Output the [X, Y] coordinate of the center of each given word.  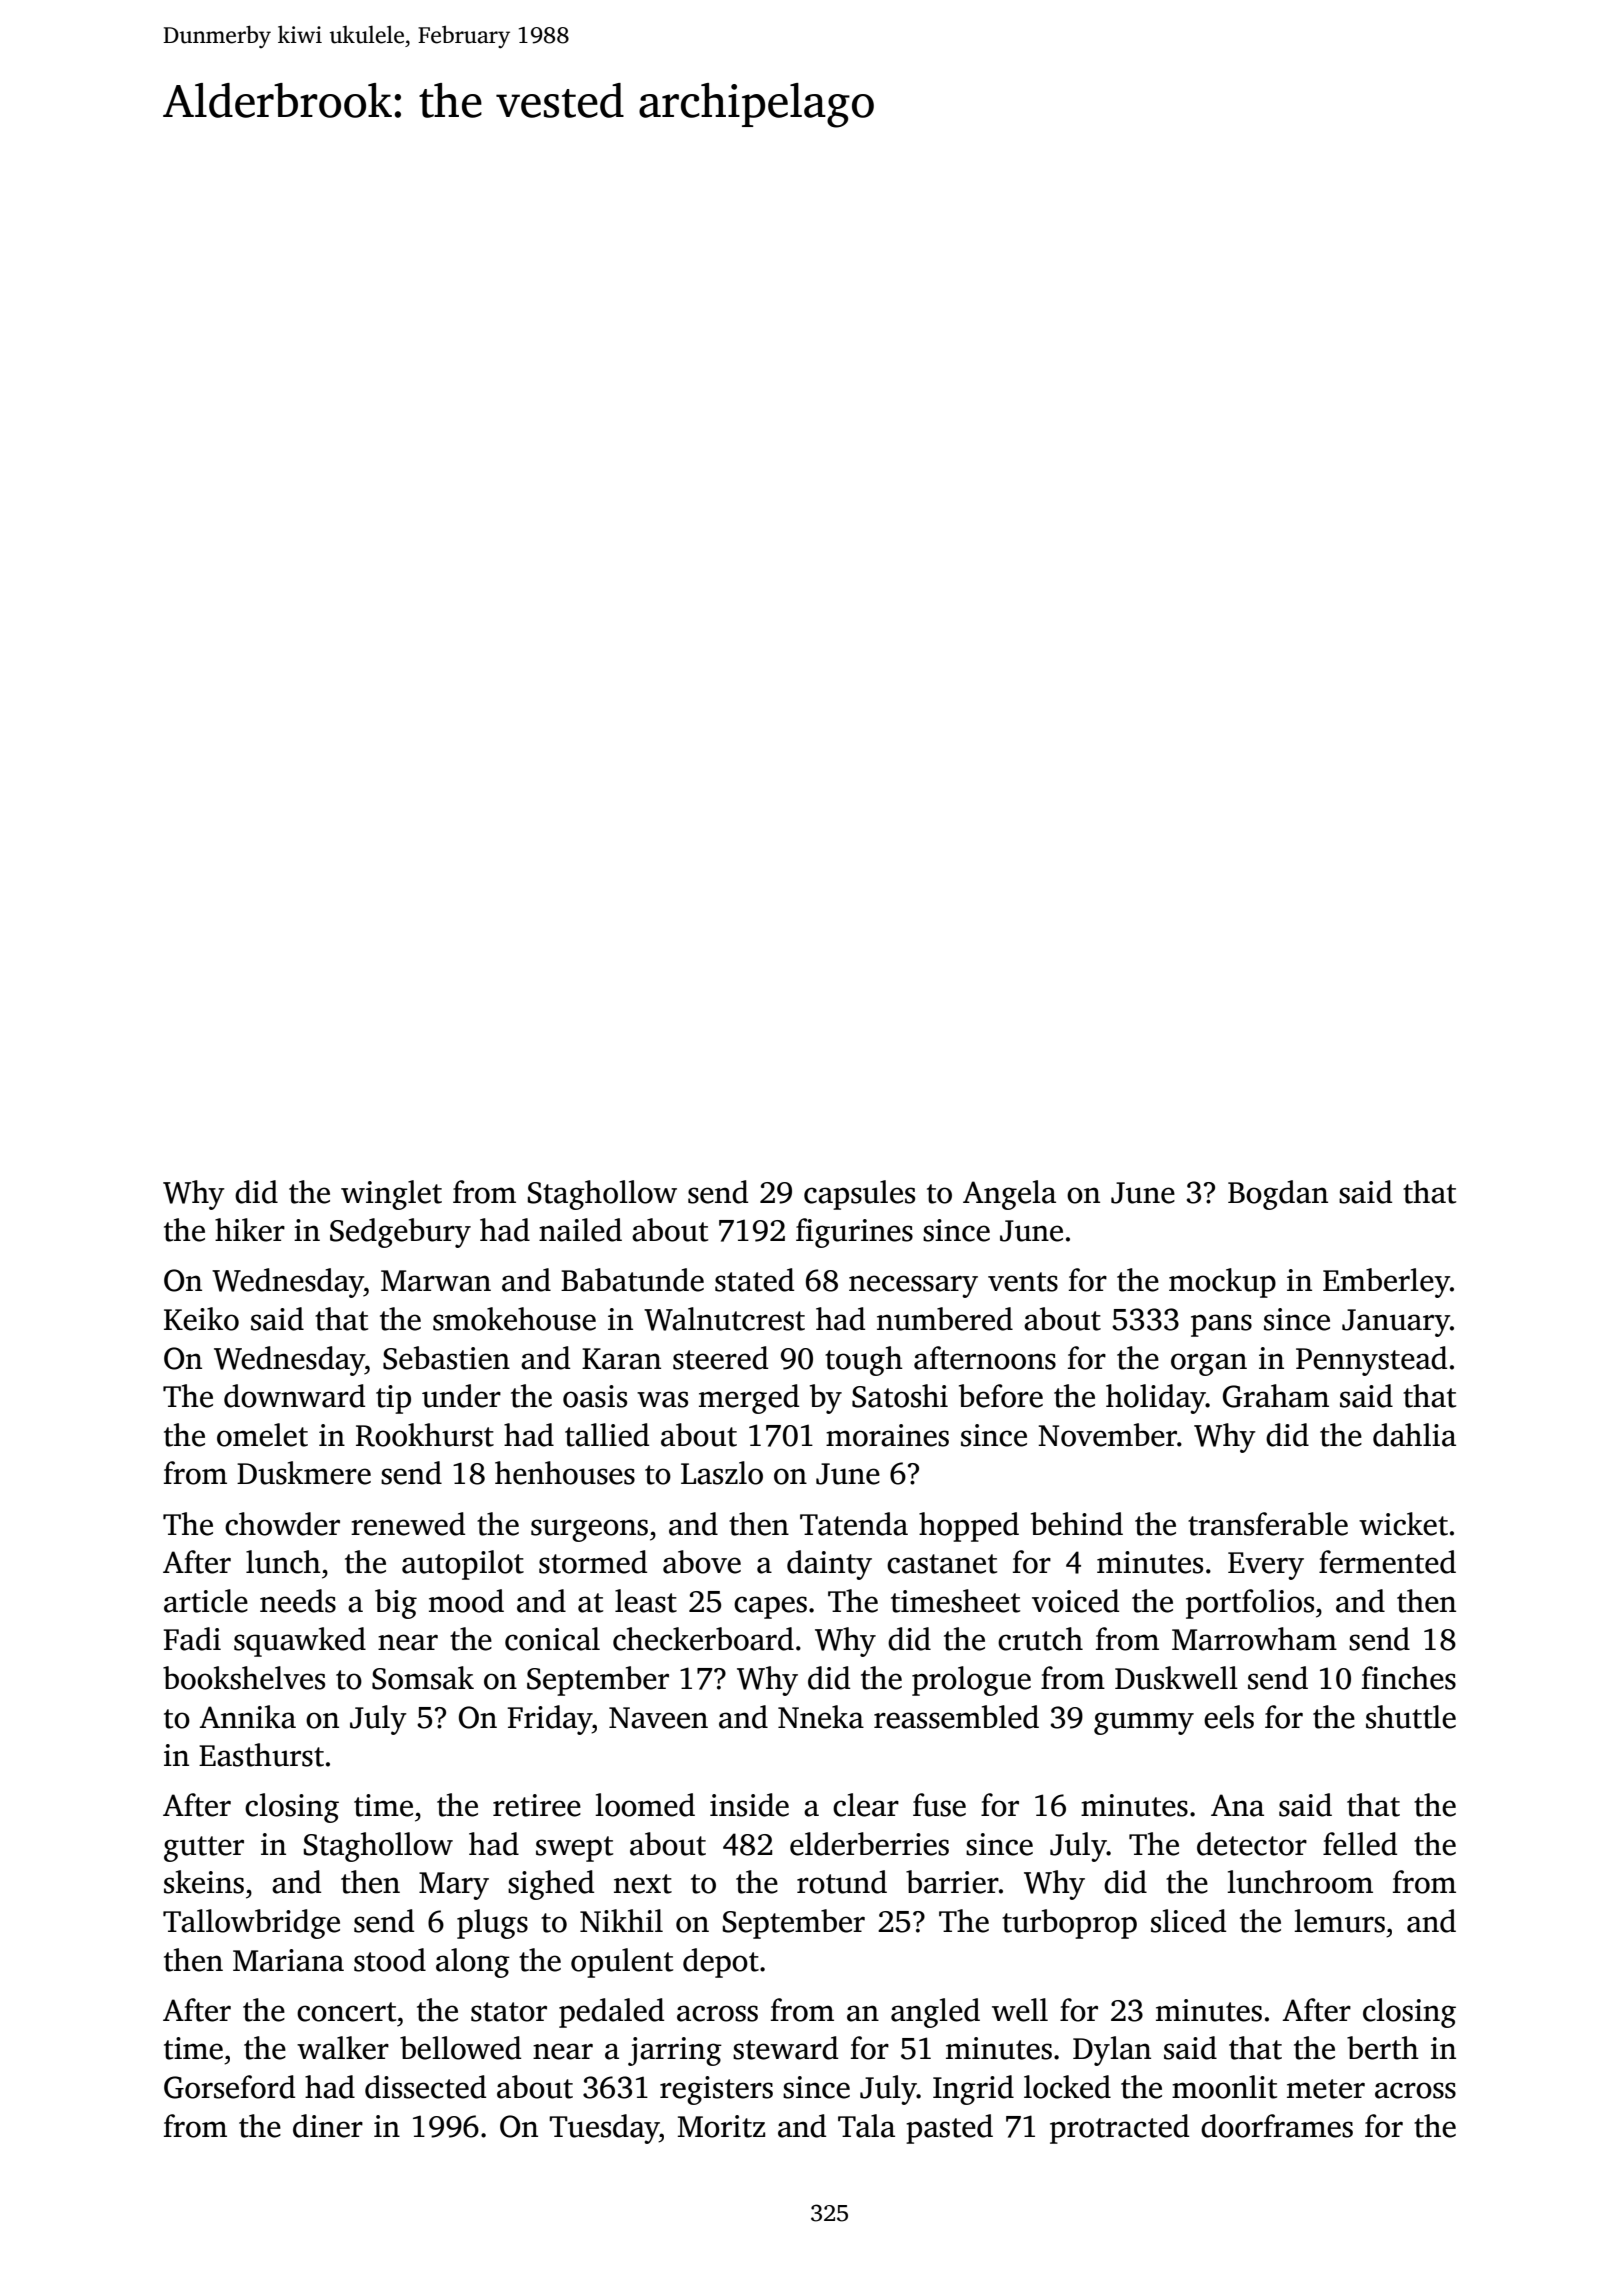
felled [1360, 1844]
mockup [1222, 1283]
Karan [621, 1359]
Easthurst [261, 1755]
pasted [949, 2129]
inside [749, 1805]
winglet [391, 1195]
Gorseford [229, 2087]
